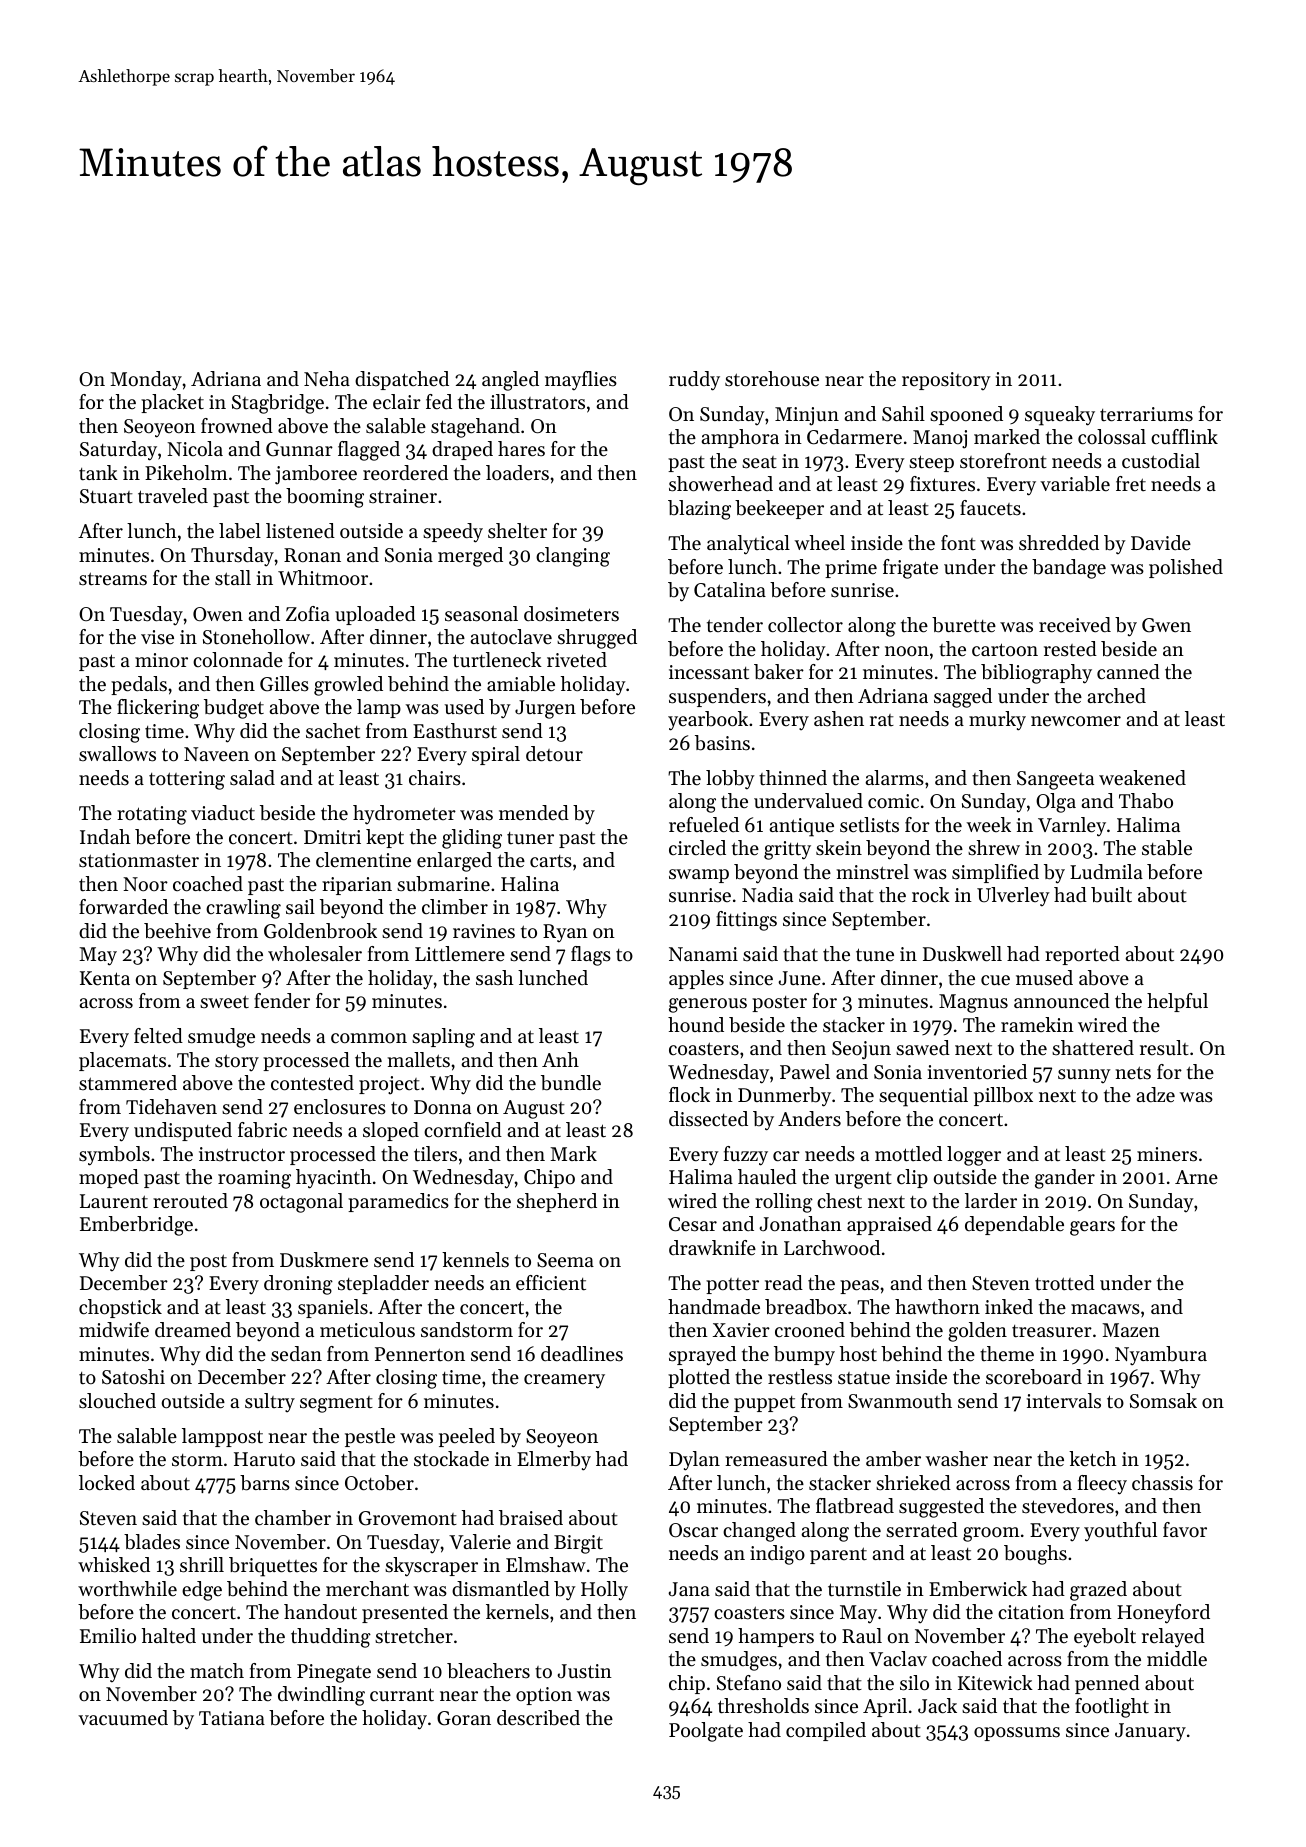 This image has height=1847, width=1306. I want to click on match, so click(217, 1670).
